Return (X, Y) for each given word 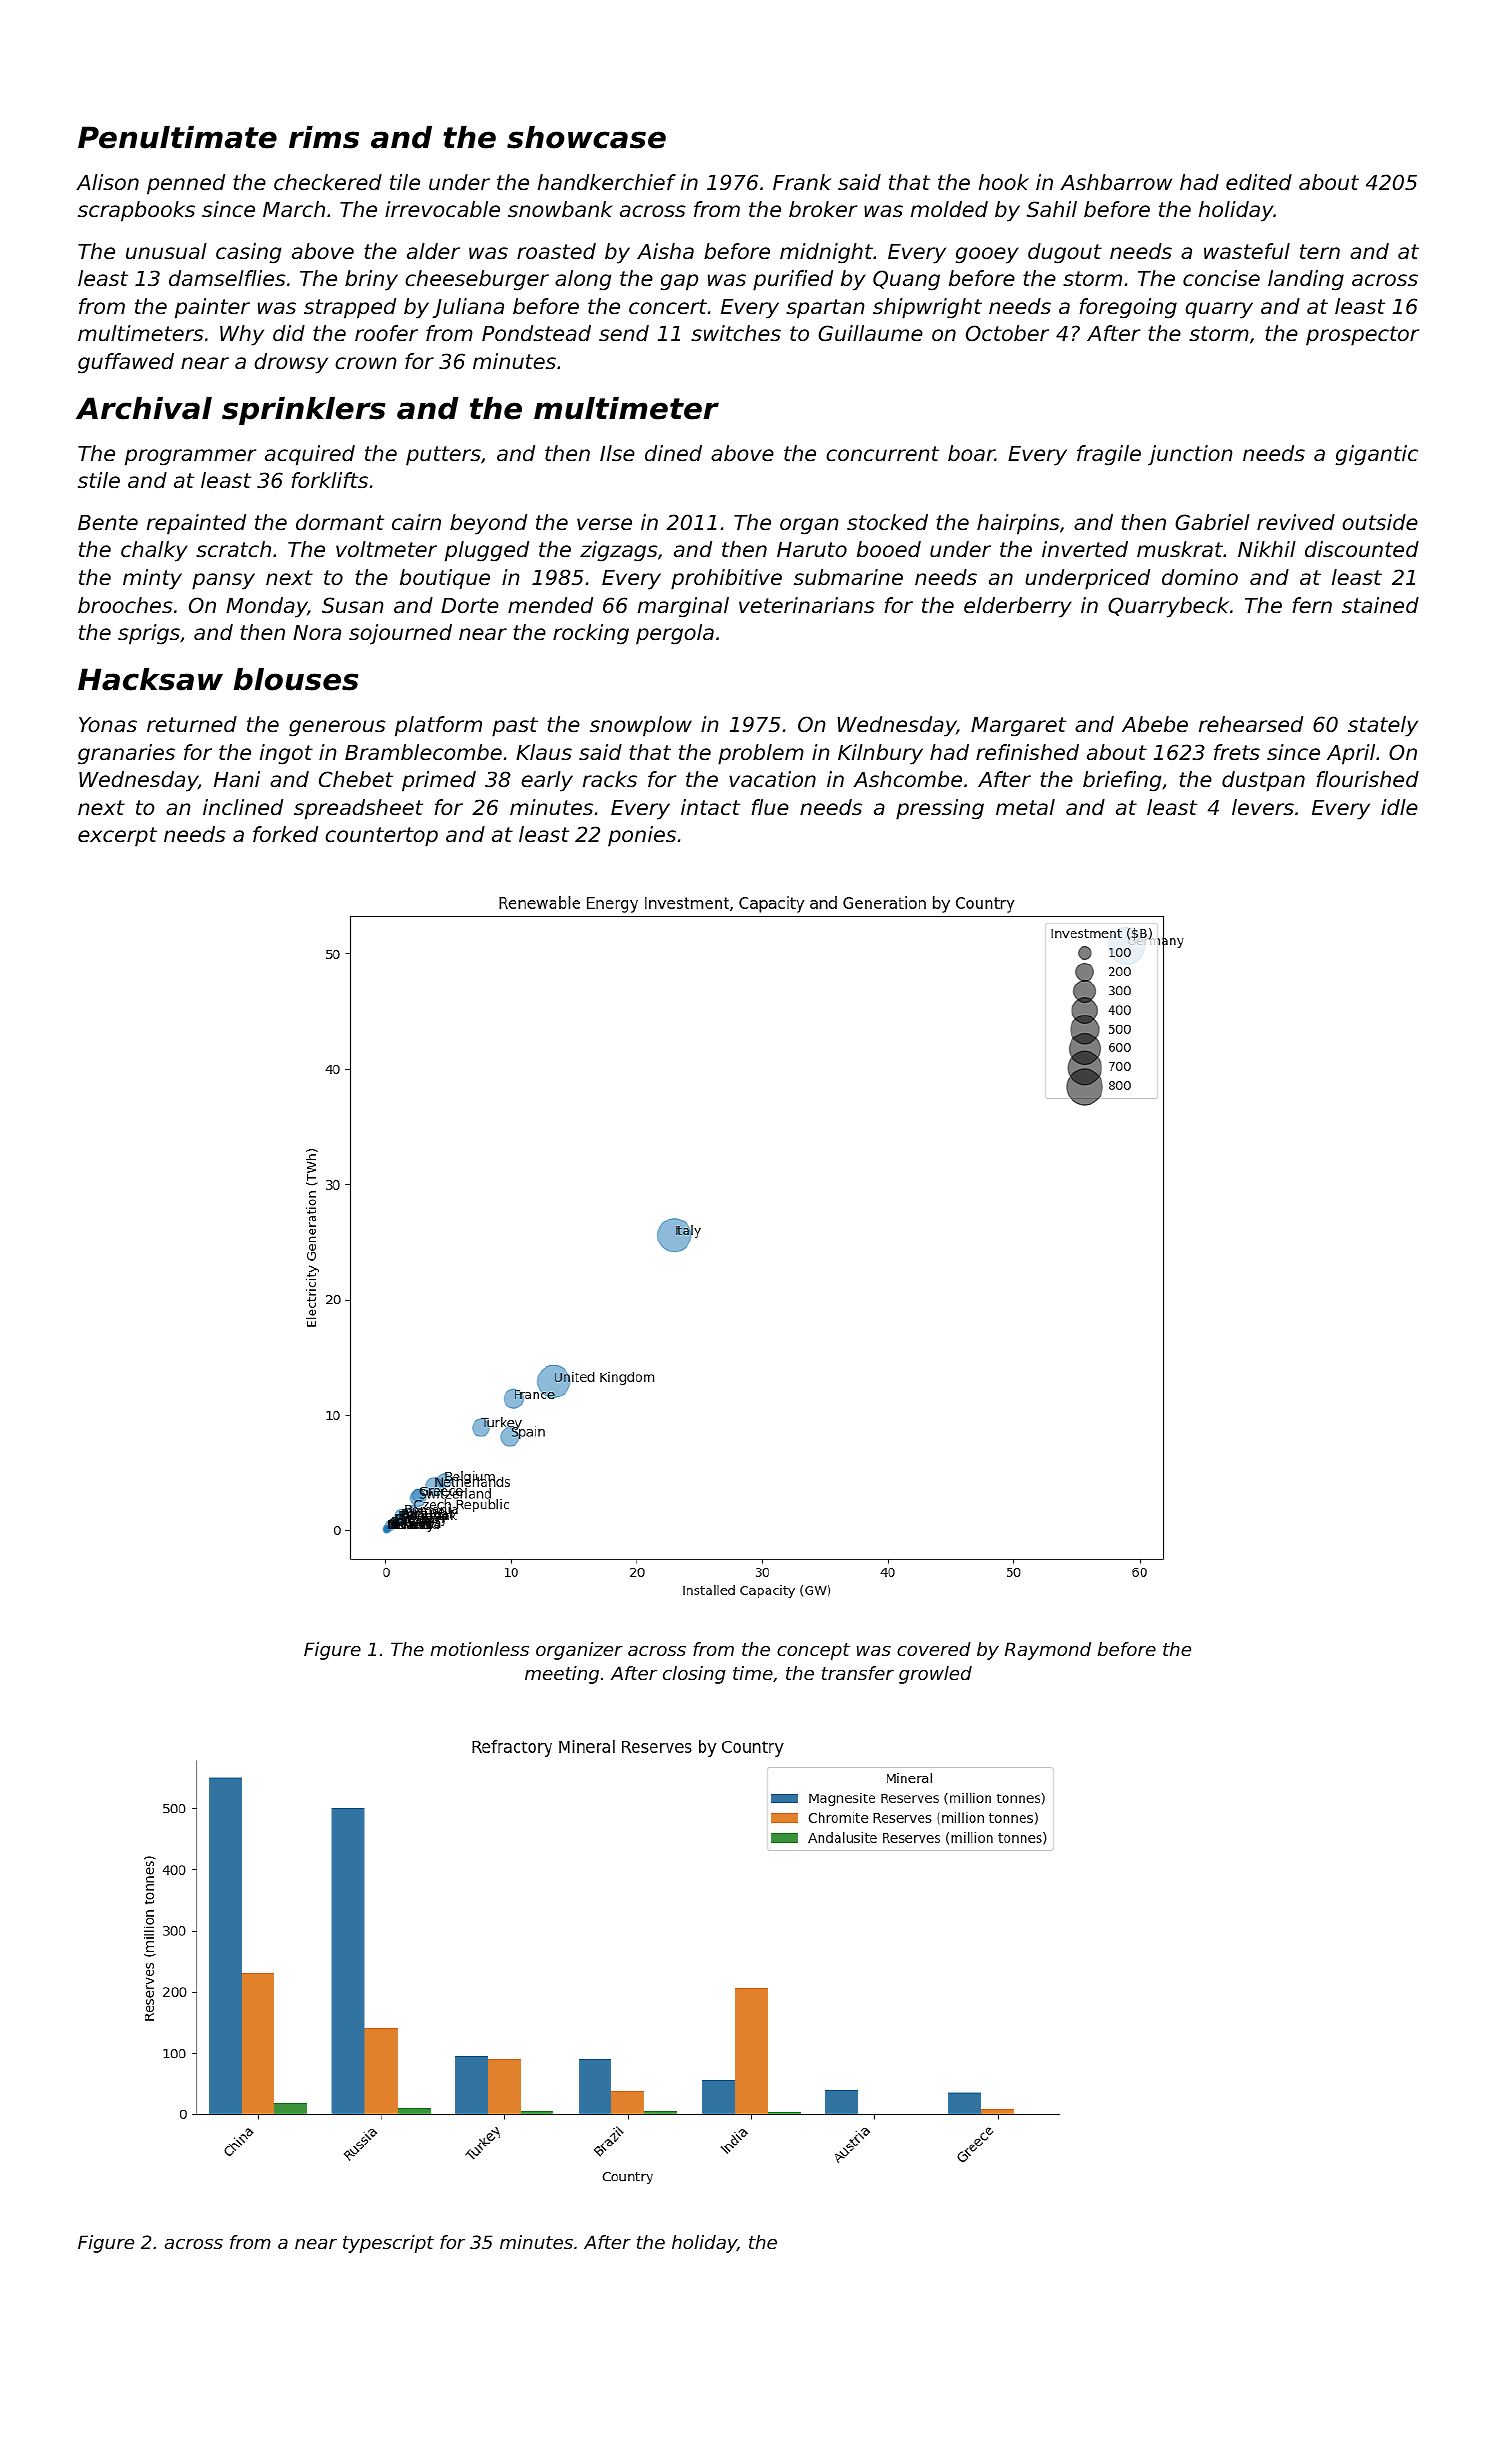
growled (935, 1675)
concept (813, 1651)
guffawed (126, 363)
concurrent (882, 454)
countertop (381, 837)
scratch (233, 549)
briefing (1122, 781)
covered (934, 1649)
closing (694, 1675)
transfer (858, 1673)
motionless (480, 1649)
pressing (940, 809)
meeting (562, 1675)
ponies (642, 836)
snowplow (641, 726)
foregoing (1128, 308)
